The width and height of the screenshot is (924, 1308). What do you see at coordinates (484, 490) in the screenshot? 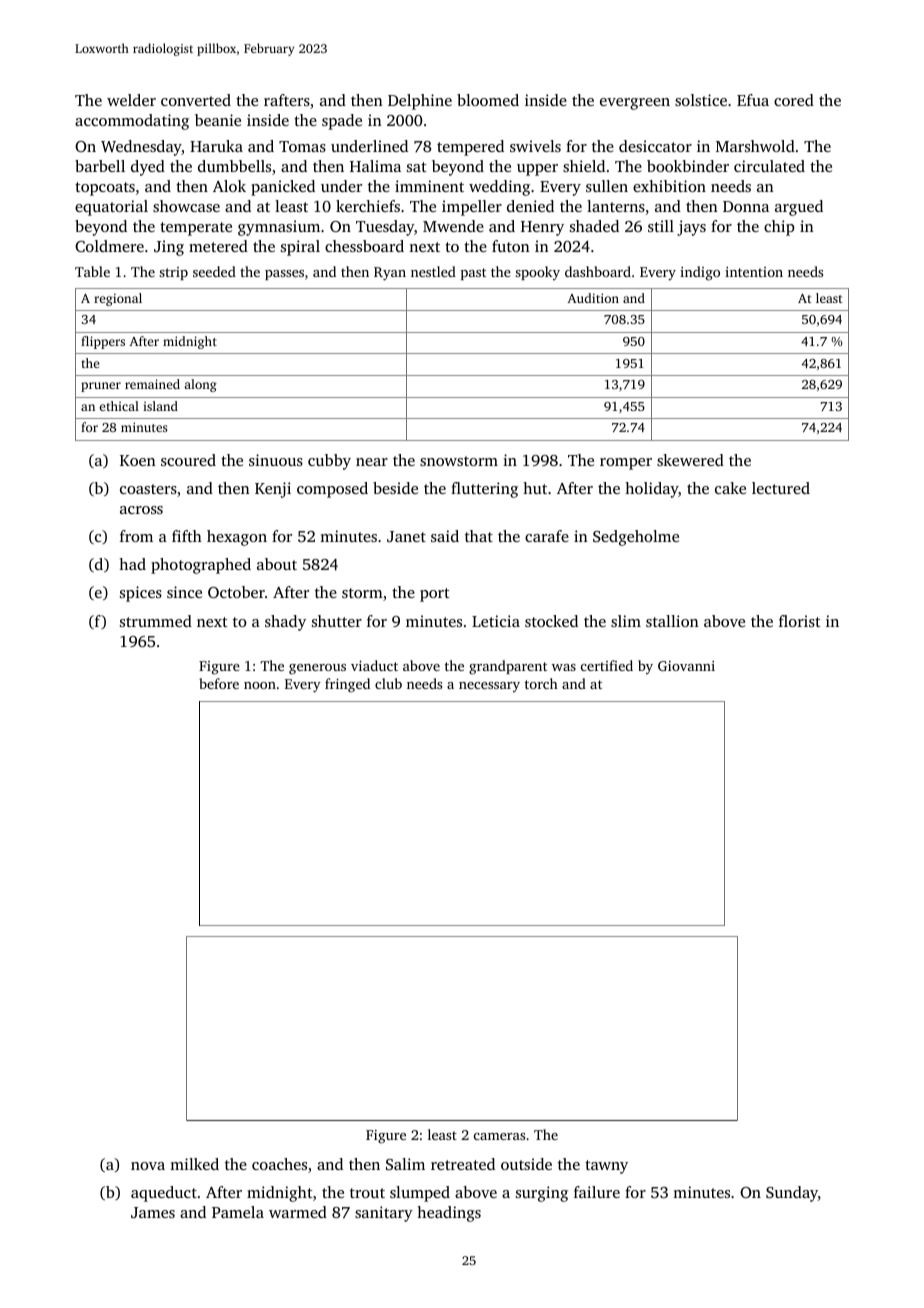
I see `fluttering` at bounding box center [484, 490].
